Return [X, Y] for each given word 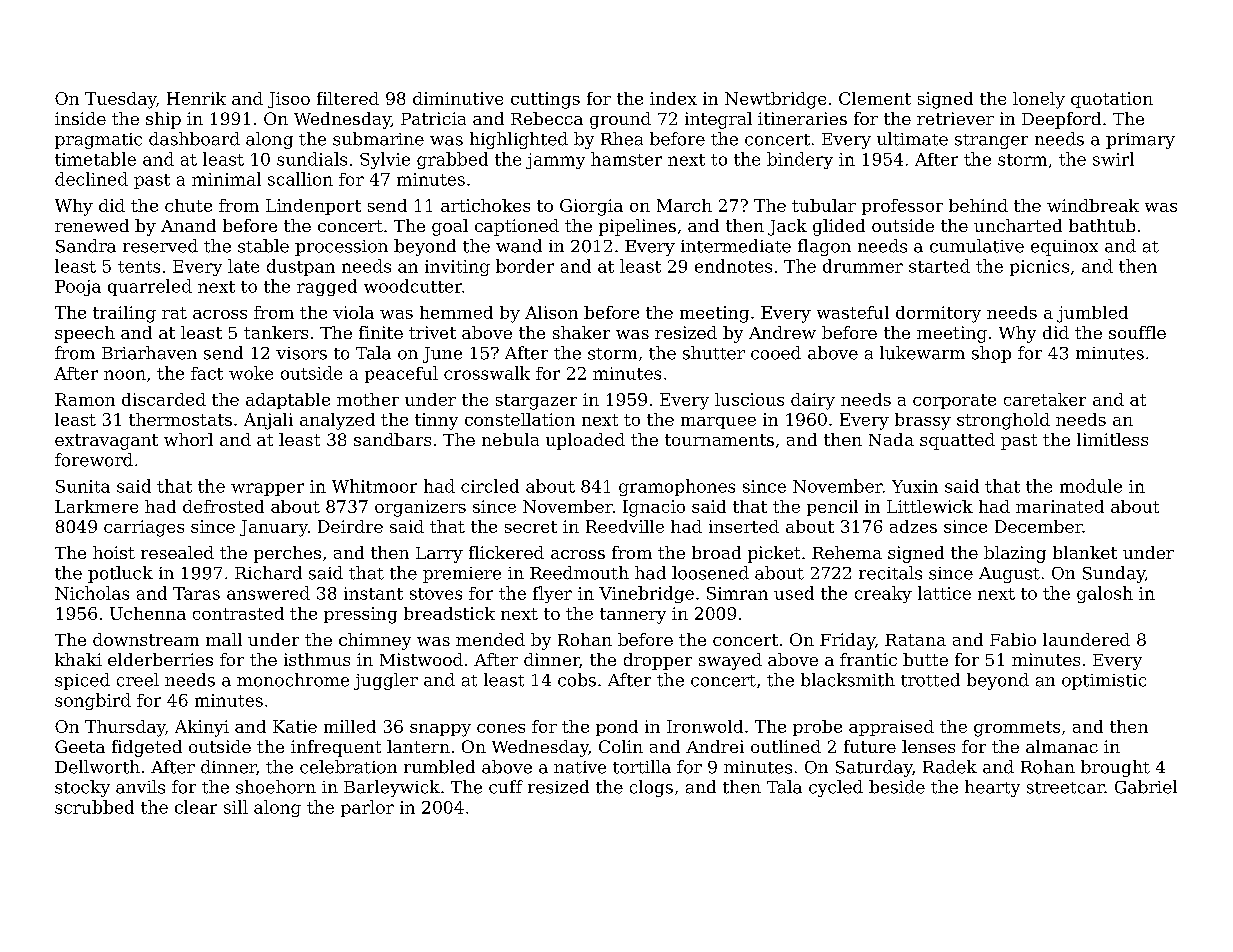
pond [617, 728]
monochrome [293, 680]
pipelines [637, 227]
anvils [140, 787]
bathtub [1102, 225]
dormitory [938, 314]
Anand [188, 225]
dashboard [194, 139]
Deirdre [350, 526]
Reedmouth [579, 573]
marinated [1060, 506]
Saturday [874, 768]
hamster [626, 159]
